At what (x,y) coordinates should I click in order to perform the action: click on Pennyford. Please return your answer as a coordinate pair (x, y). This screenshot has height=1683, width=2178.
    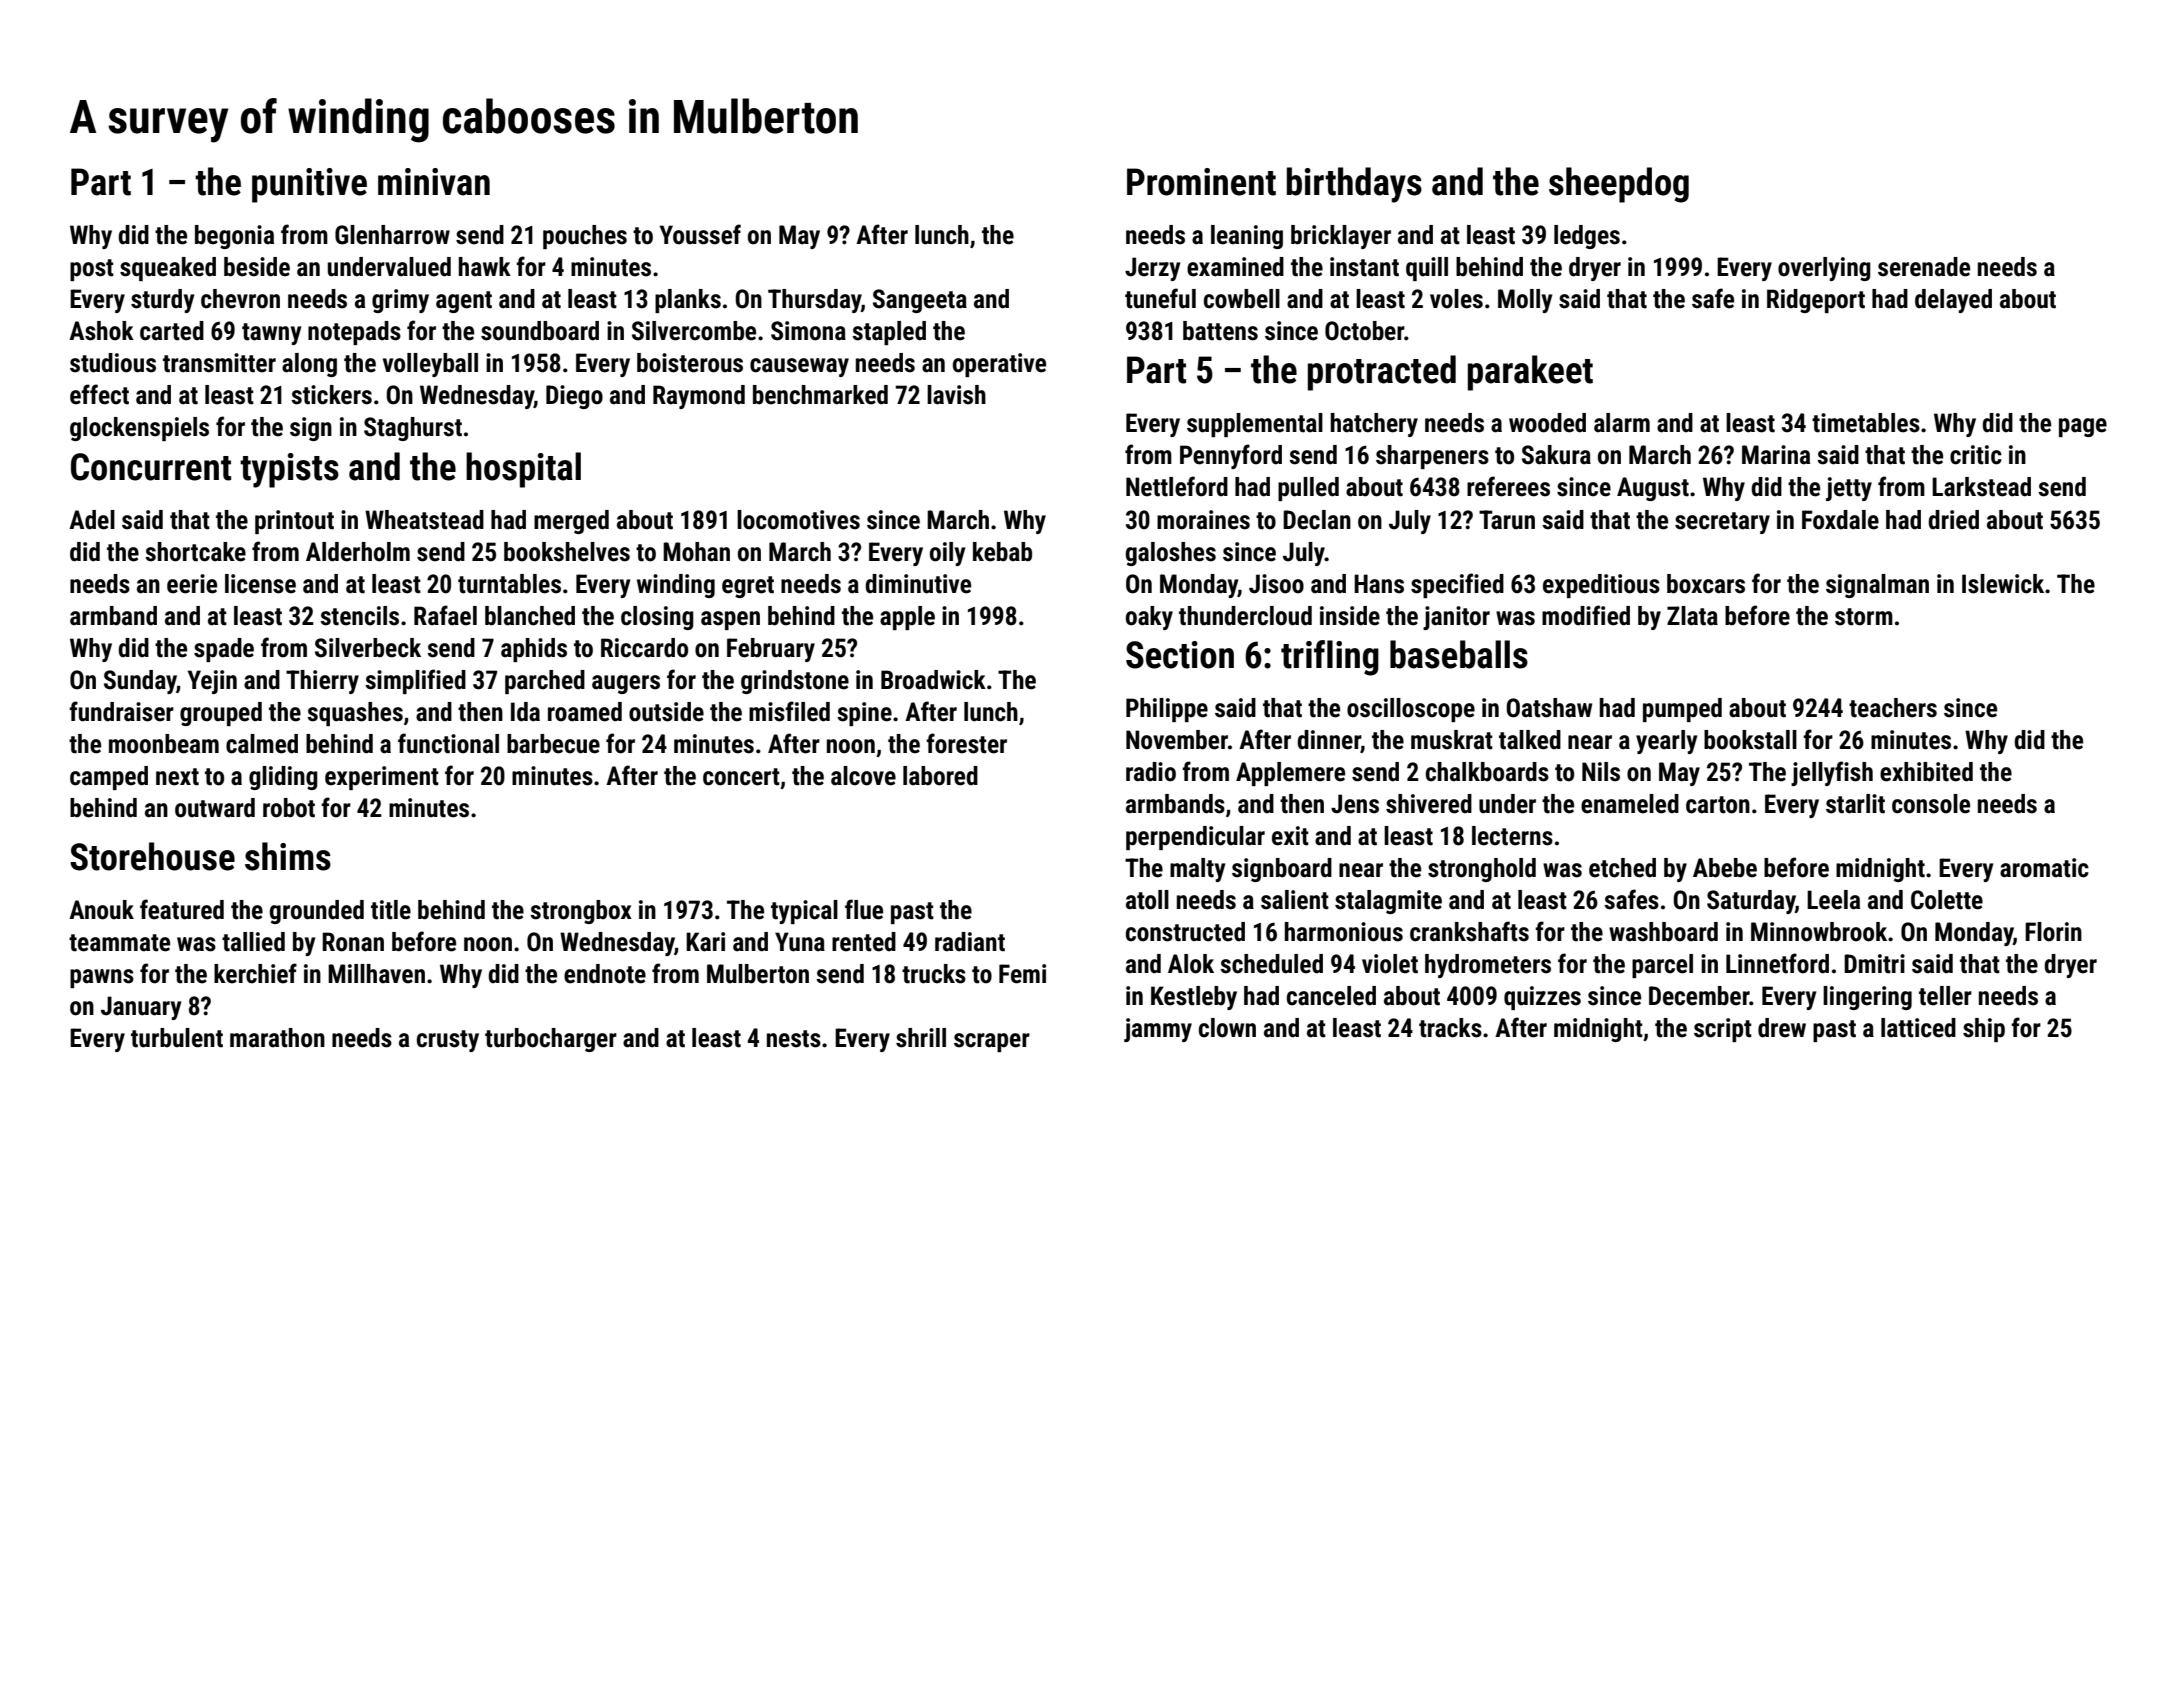
    Looking at the image, I should click on (1231, 456).
